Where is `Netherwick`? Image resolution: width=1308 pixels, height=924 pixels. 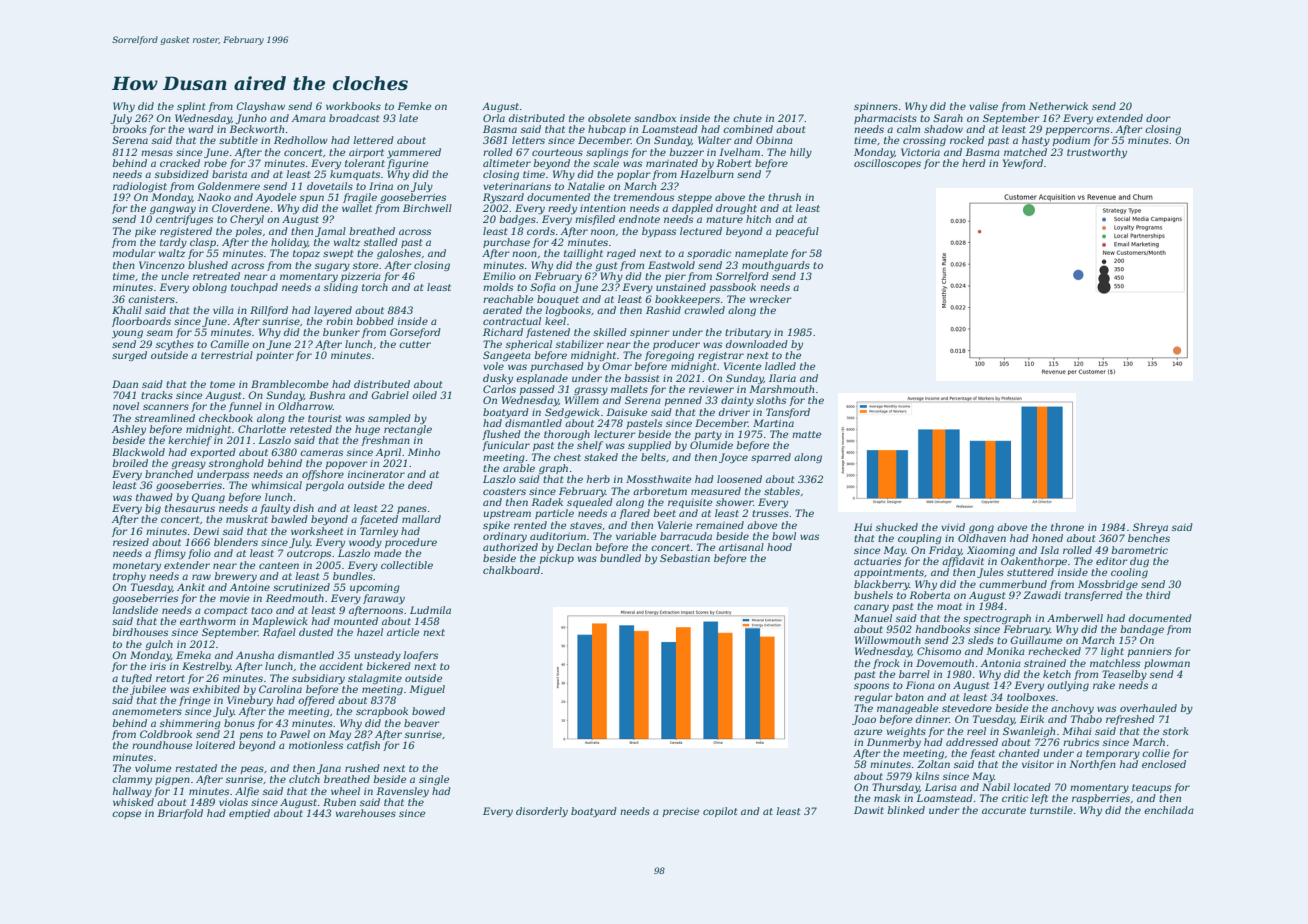 Netherwick is located at coordinates (1058, 106).
